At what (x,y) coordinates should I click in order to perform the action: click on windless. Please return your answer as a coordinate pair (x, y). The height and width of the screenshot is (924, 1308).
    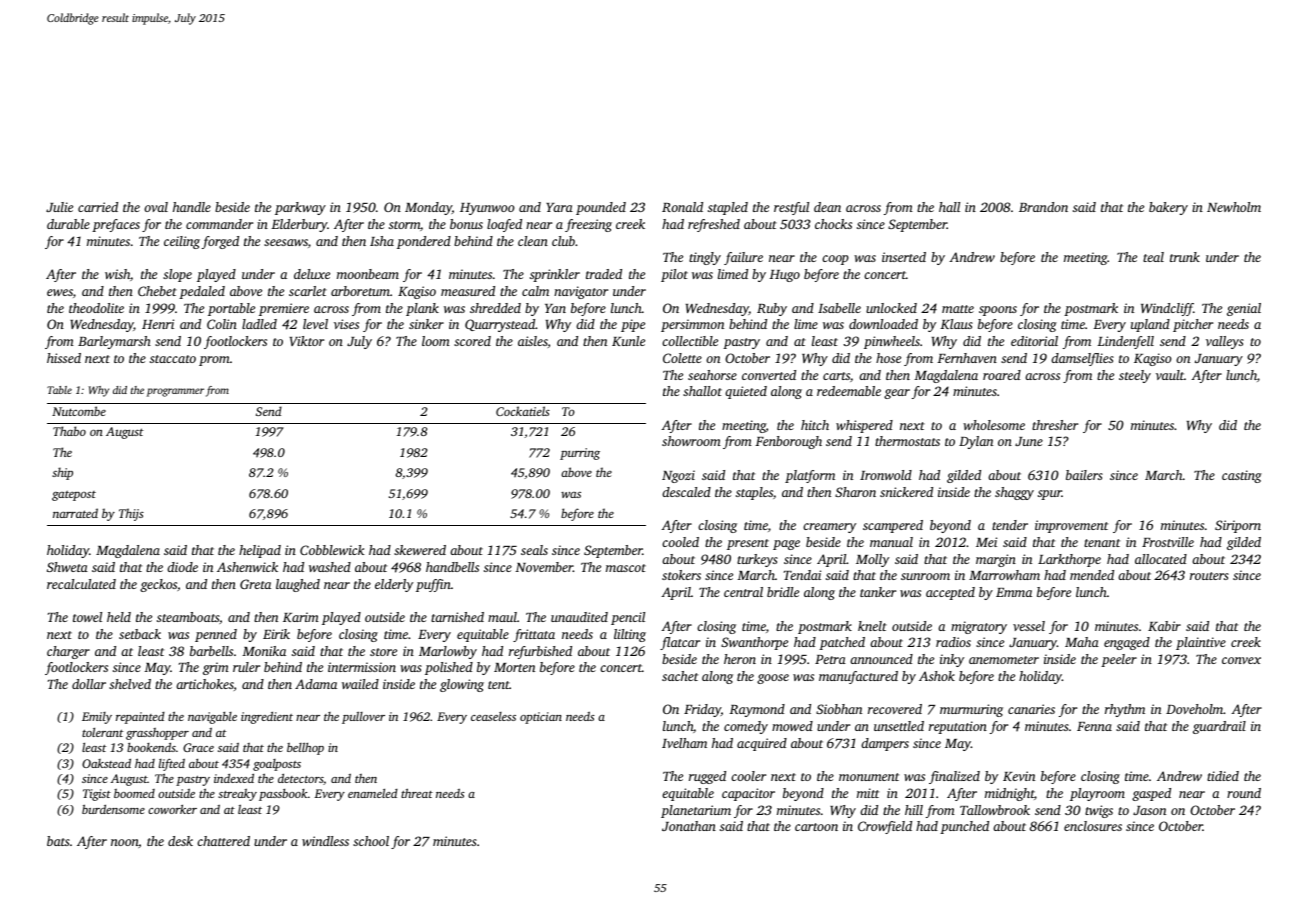
    Looking at the image, I should click on (325, 841).
